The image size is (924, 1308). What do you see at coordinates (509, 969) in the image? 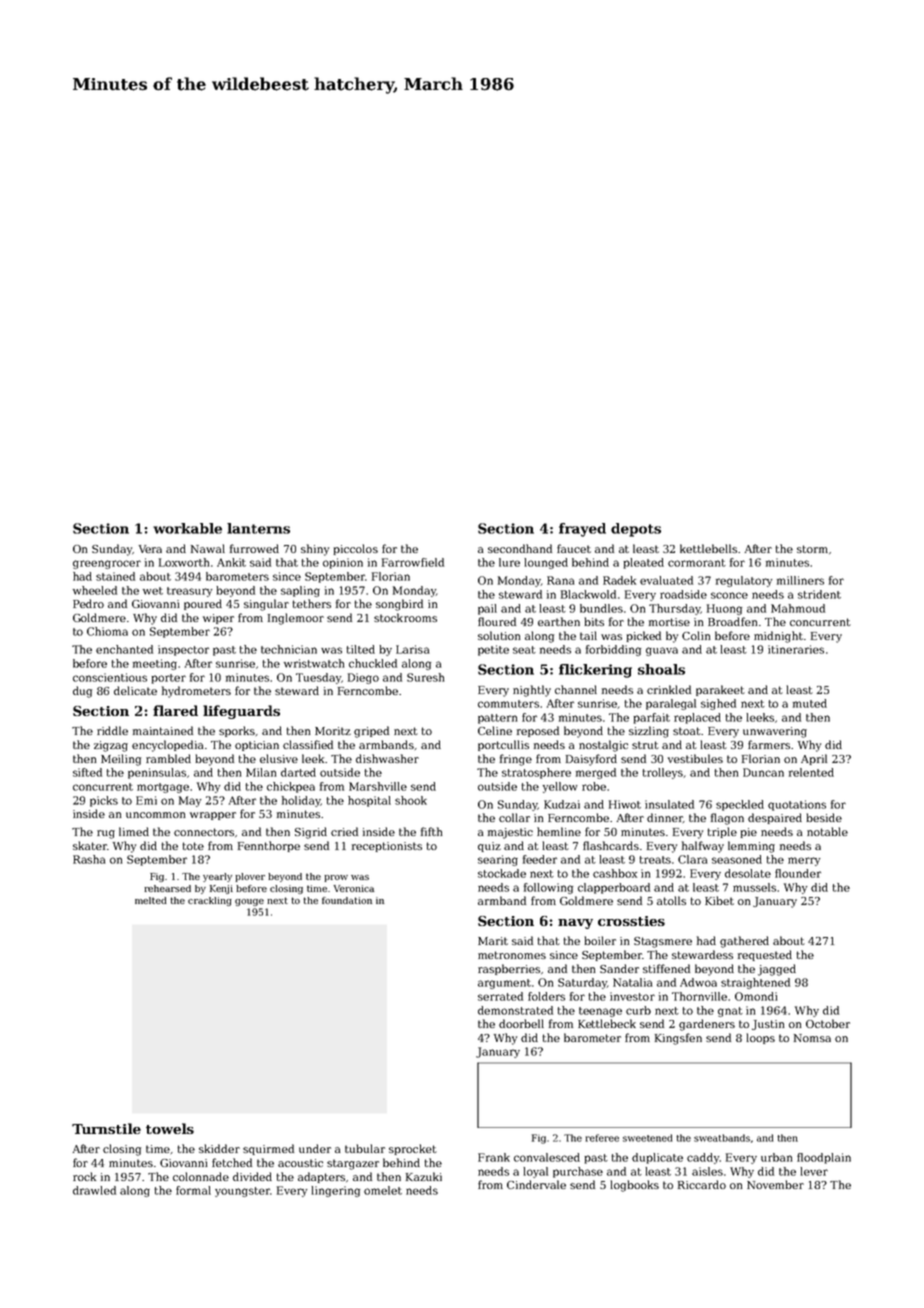
I see `raspberries` at bounding box center [509, 969].
